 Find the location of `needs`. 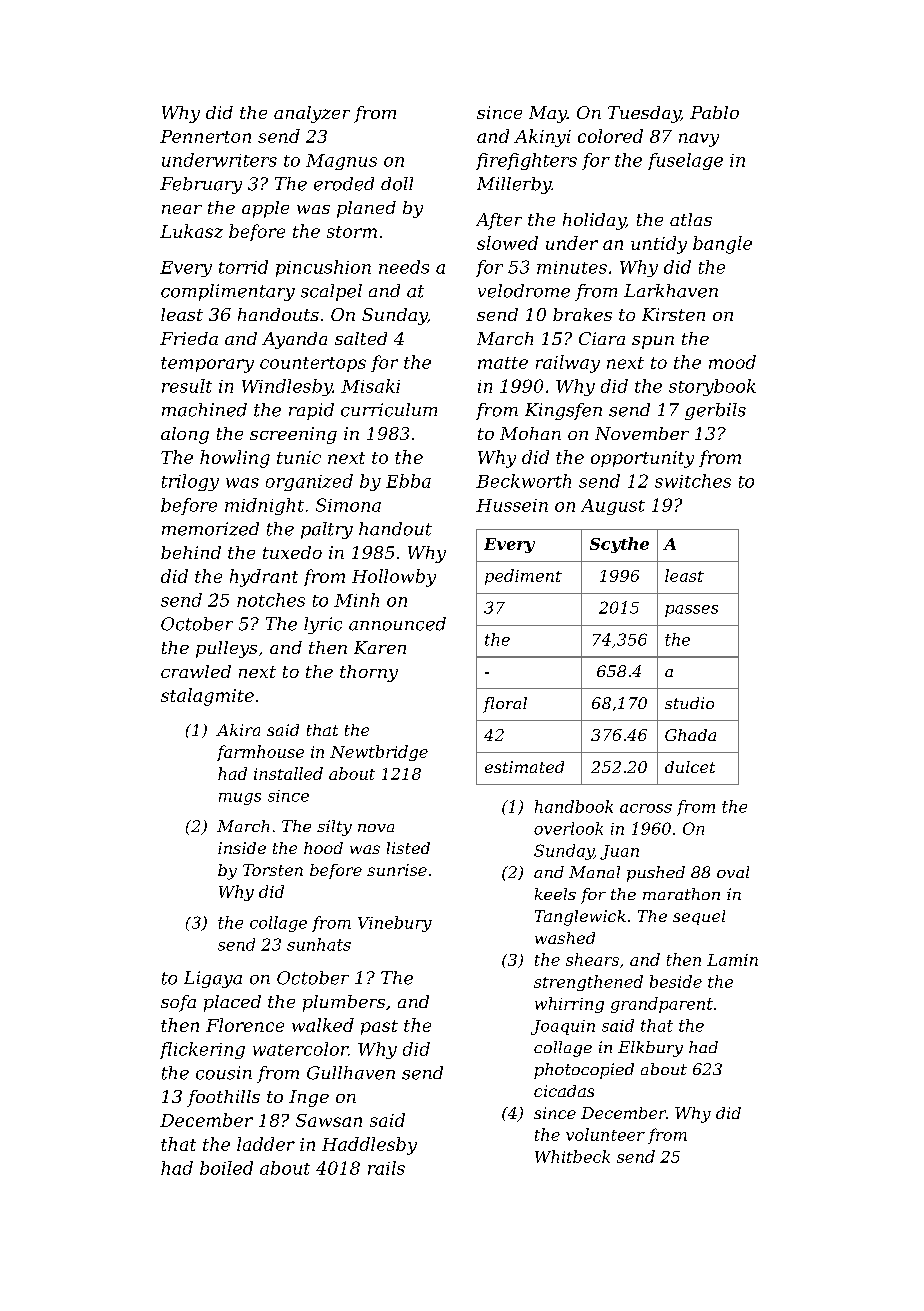

needs is located at coordinates (404, 267).
